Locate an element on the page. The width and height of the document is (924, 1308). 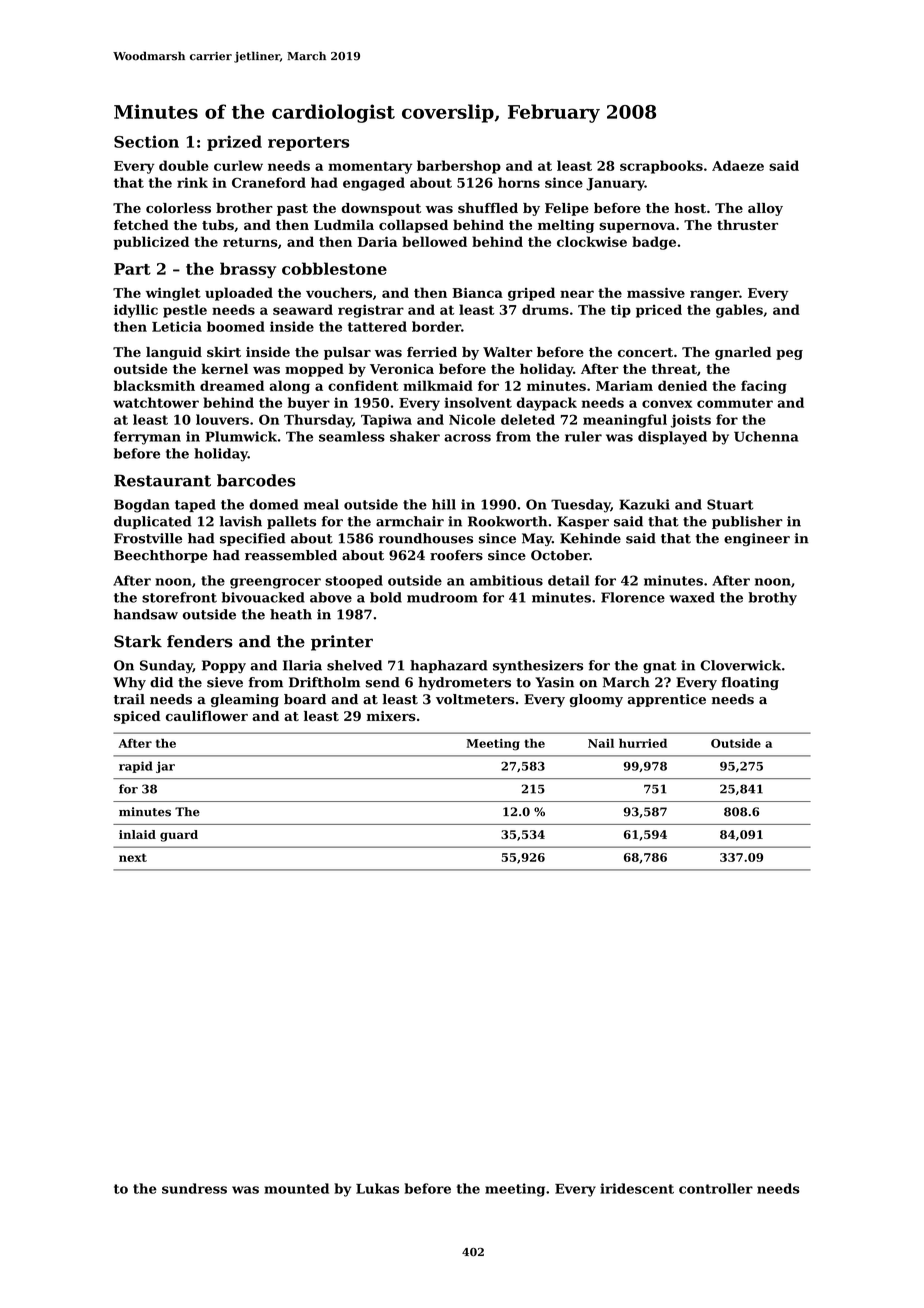
Lukas is located at coordinates (377, 1188).
